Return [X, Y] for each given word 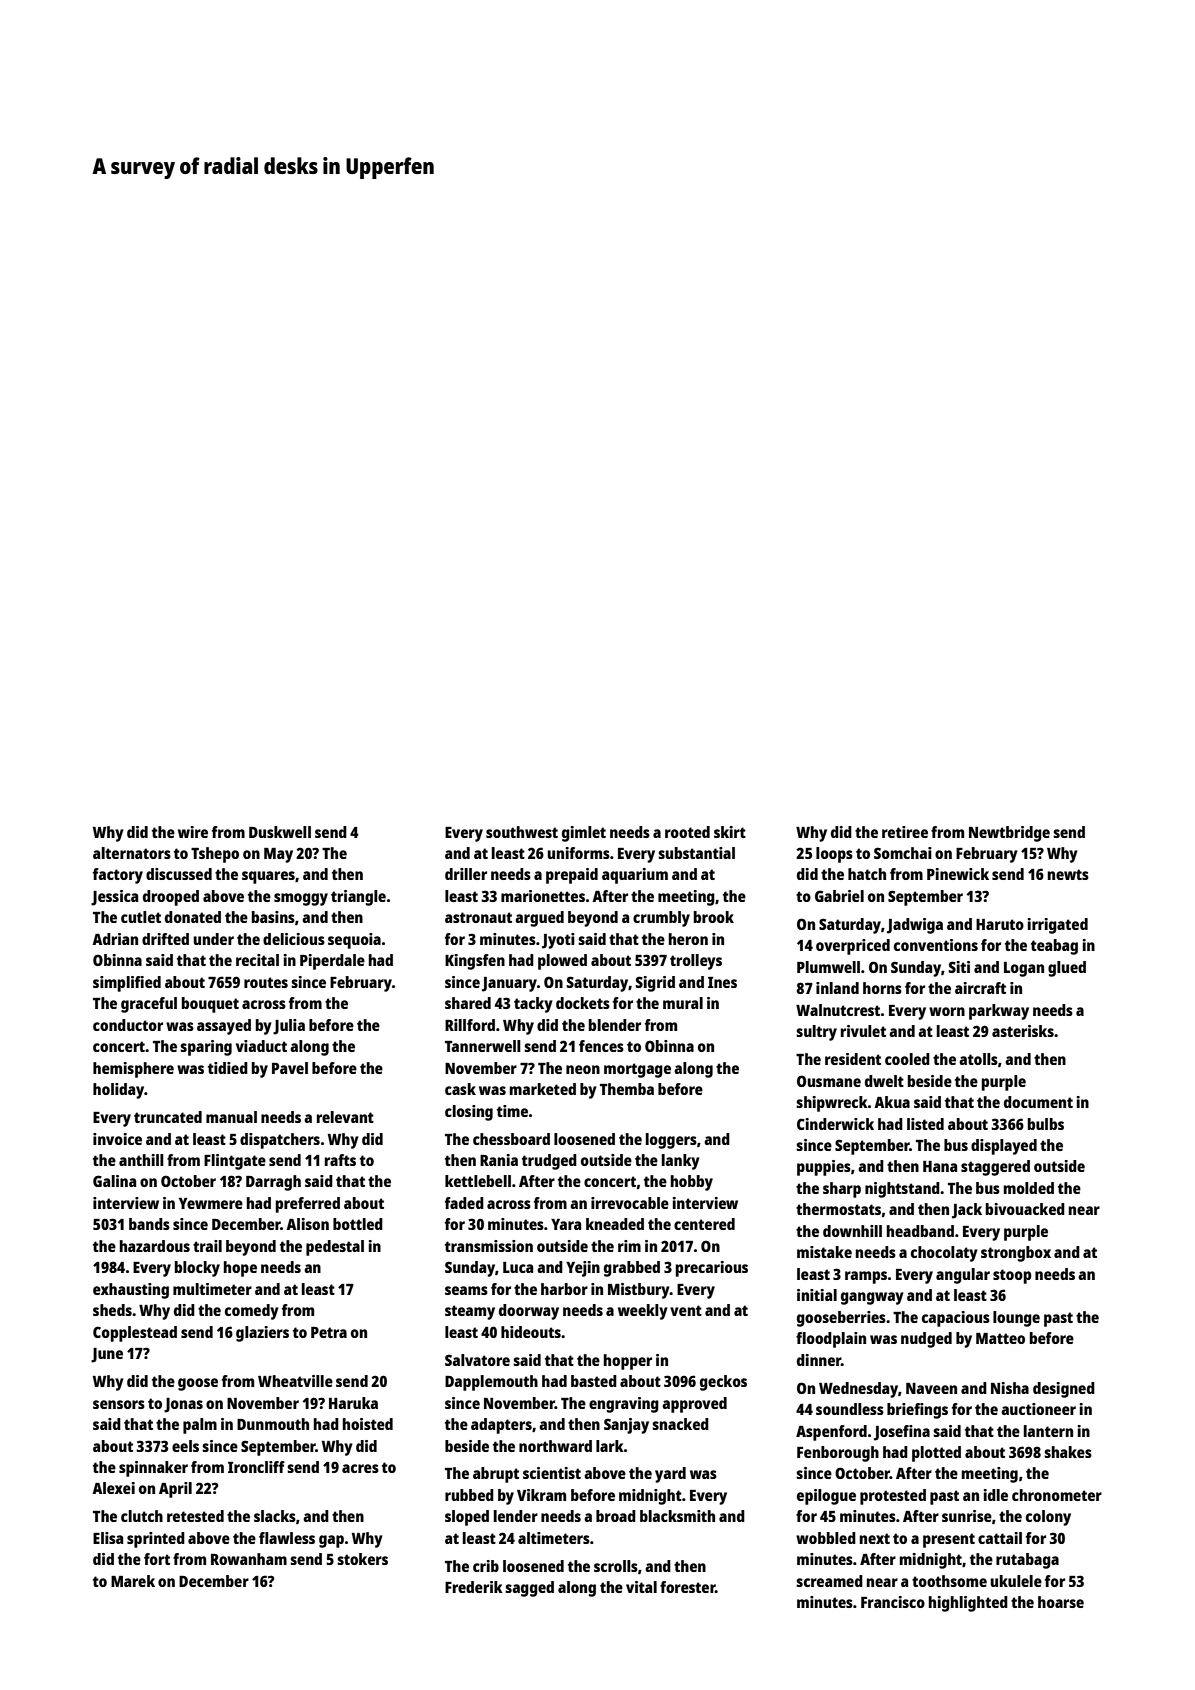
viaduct [261, 1046]
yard [670, 1475]
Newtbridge [1009, 834]
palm [200, 1426]
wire [193, 832]
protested [893, 1497]
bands [149, 1224]
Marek [133, 1581]
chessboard [511, 1139]
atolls [978, 1059]
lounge [1016, 1319]
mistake [824, 1252]
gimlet [584, 834]
